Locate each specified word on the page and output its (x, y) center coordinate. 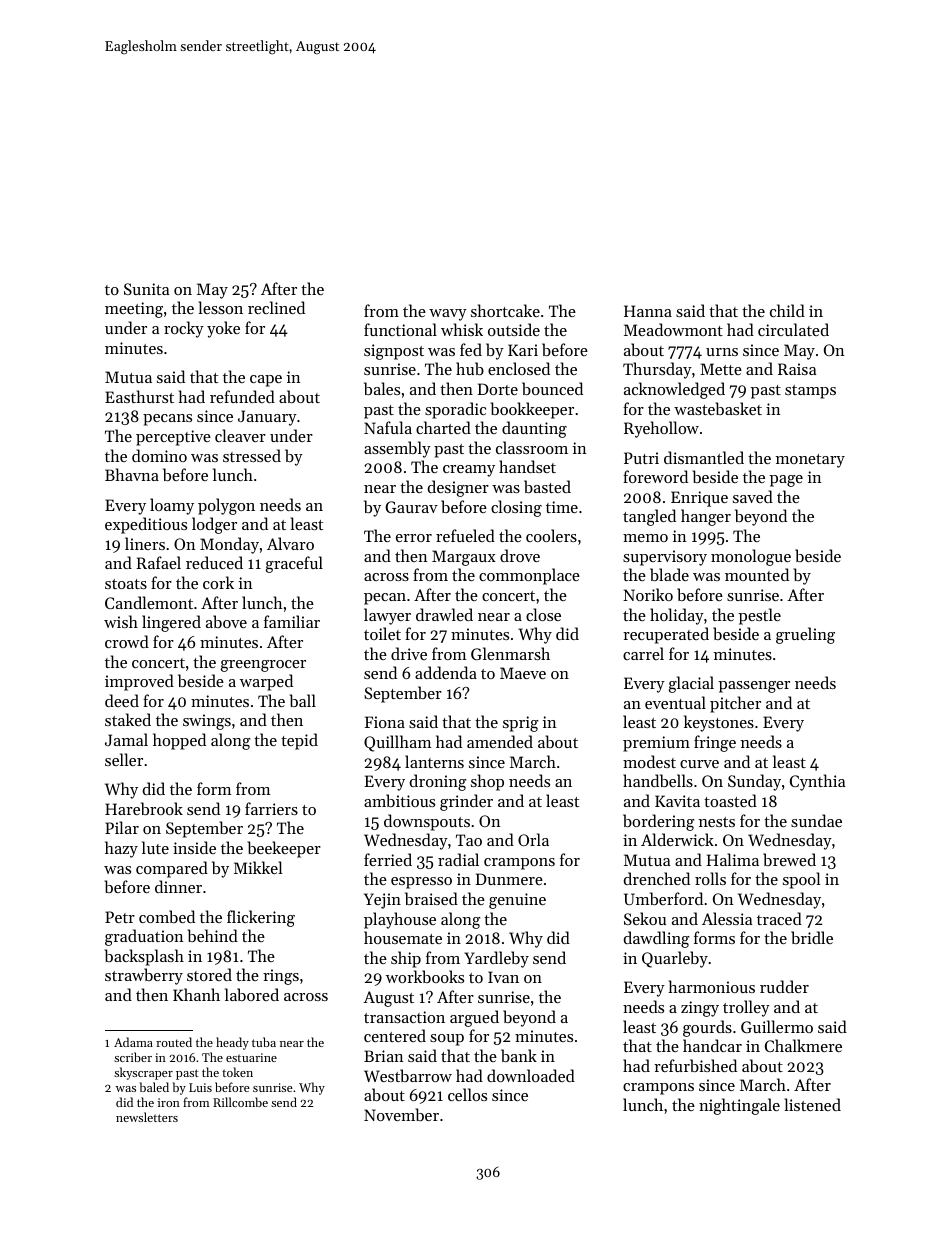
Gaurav (411, 507)
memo (645, 538)
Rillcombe (240, 1102)
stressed (252, 455)
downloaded (531, 1075)
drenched (657, 878)
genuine (517, 901)
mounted (757, 574)
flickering (261, 918)
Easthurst (139, 396)
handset (527, 466)
